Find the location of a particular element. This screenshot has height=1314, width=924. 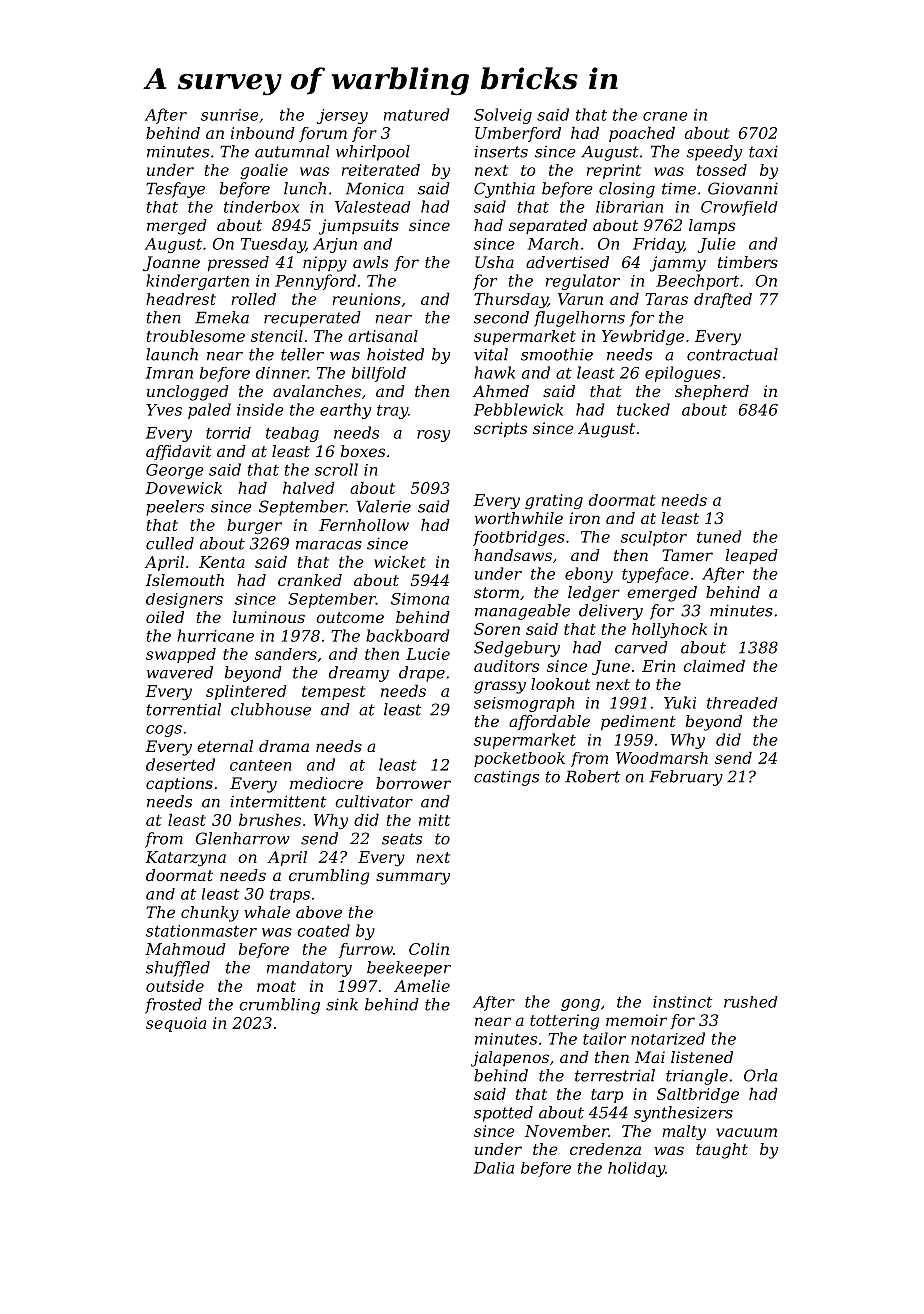

Valerie is located at coordinates (384, 506).
